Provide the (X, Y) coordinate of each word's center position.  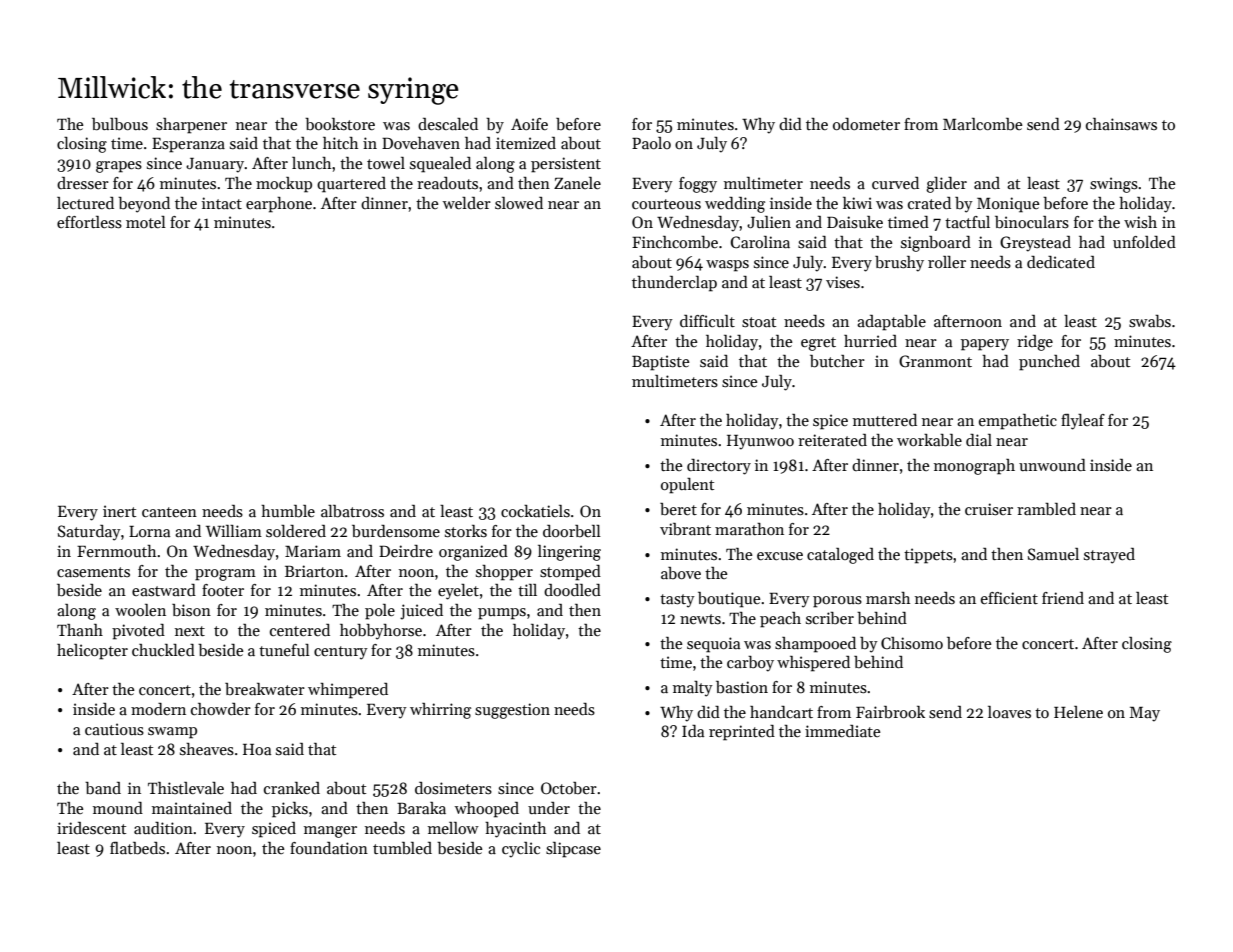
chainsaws (1121, 124)
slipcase (573, 850)
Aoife (529, 124)
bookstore (340, 124)
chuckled (163, 650)
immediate (843, 731)
